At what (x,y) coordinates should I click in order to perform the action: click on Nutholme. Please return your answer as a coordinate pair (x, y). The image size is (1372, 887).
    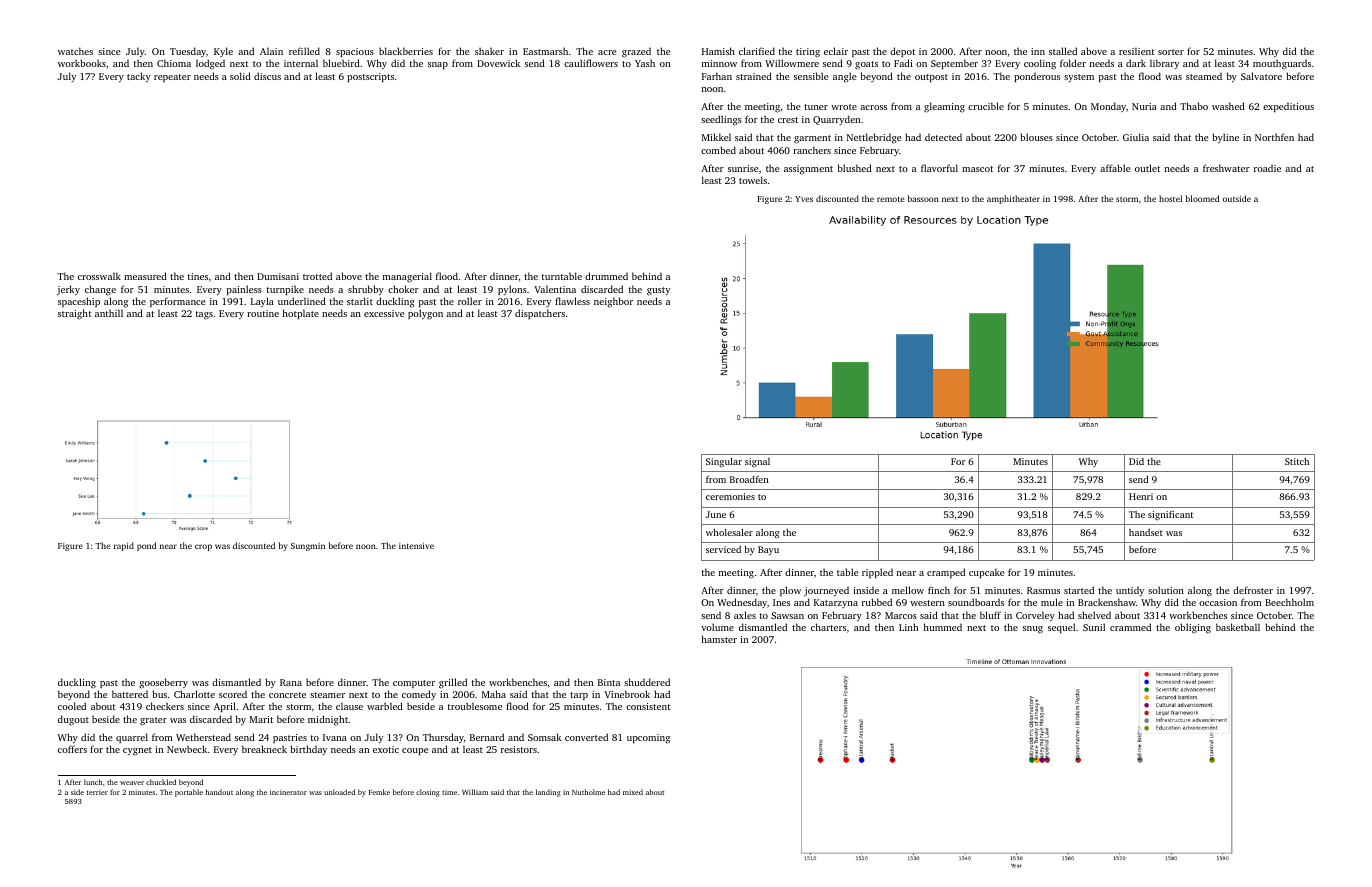
    Looking at the image, I should click on (588, 792).
